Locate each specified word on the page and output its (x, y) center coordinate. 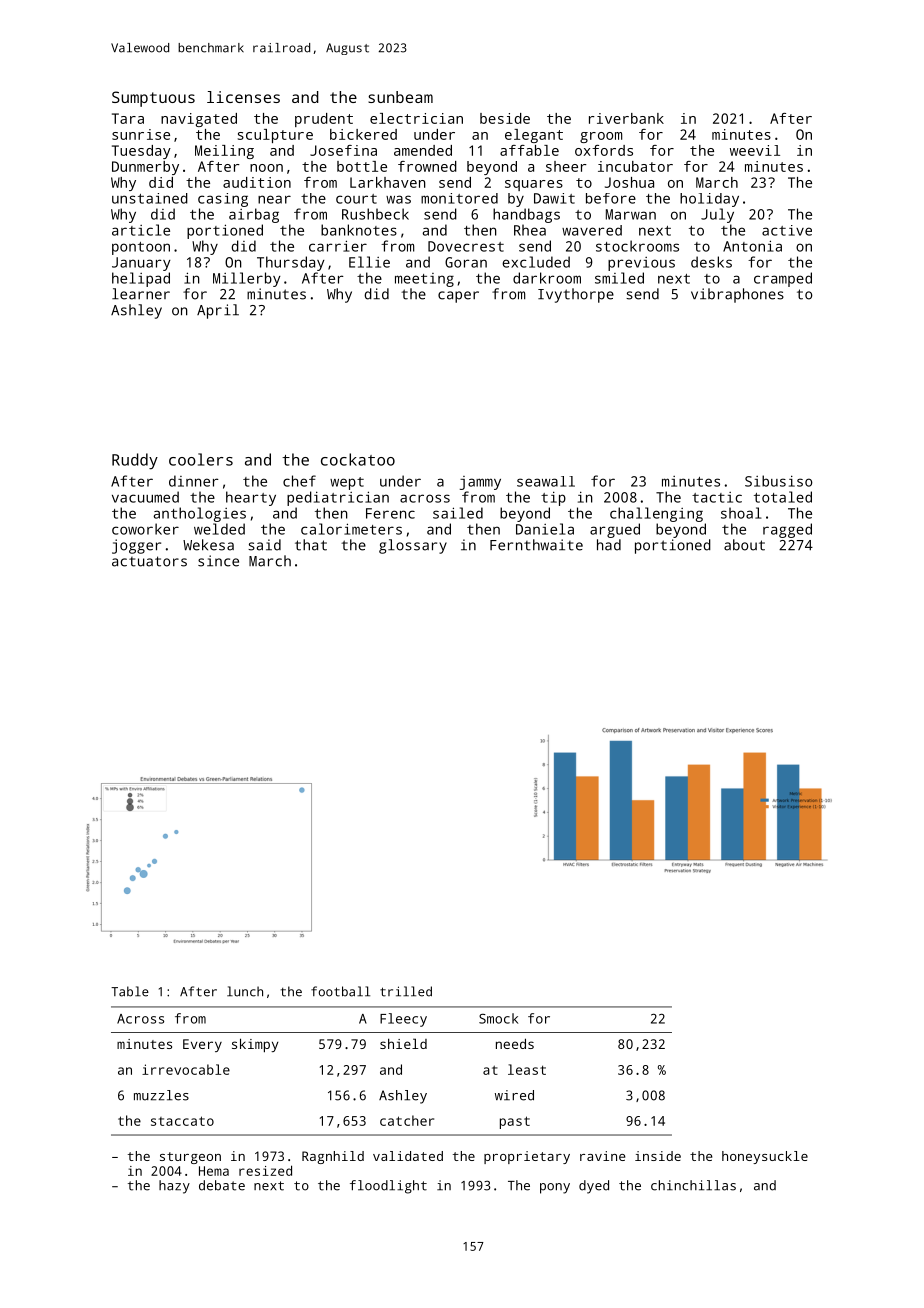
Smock (498, 1018)
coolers (201, 459)
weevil (755, 150)
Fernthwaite (536, 545)
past (515, 1122)
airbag (254, 215)
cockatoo (358, 459)
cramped (783, 279)
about (744, 545)
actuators (149, 561)
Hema (214, 1171)
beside (505, 118)
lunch (245, 991)
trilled (406, 991)
